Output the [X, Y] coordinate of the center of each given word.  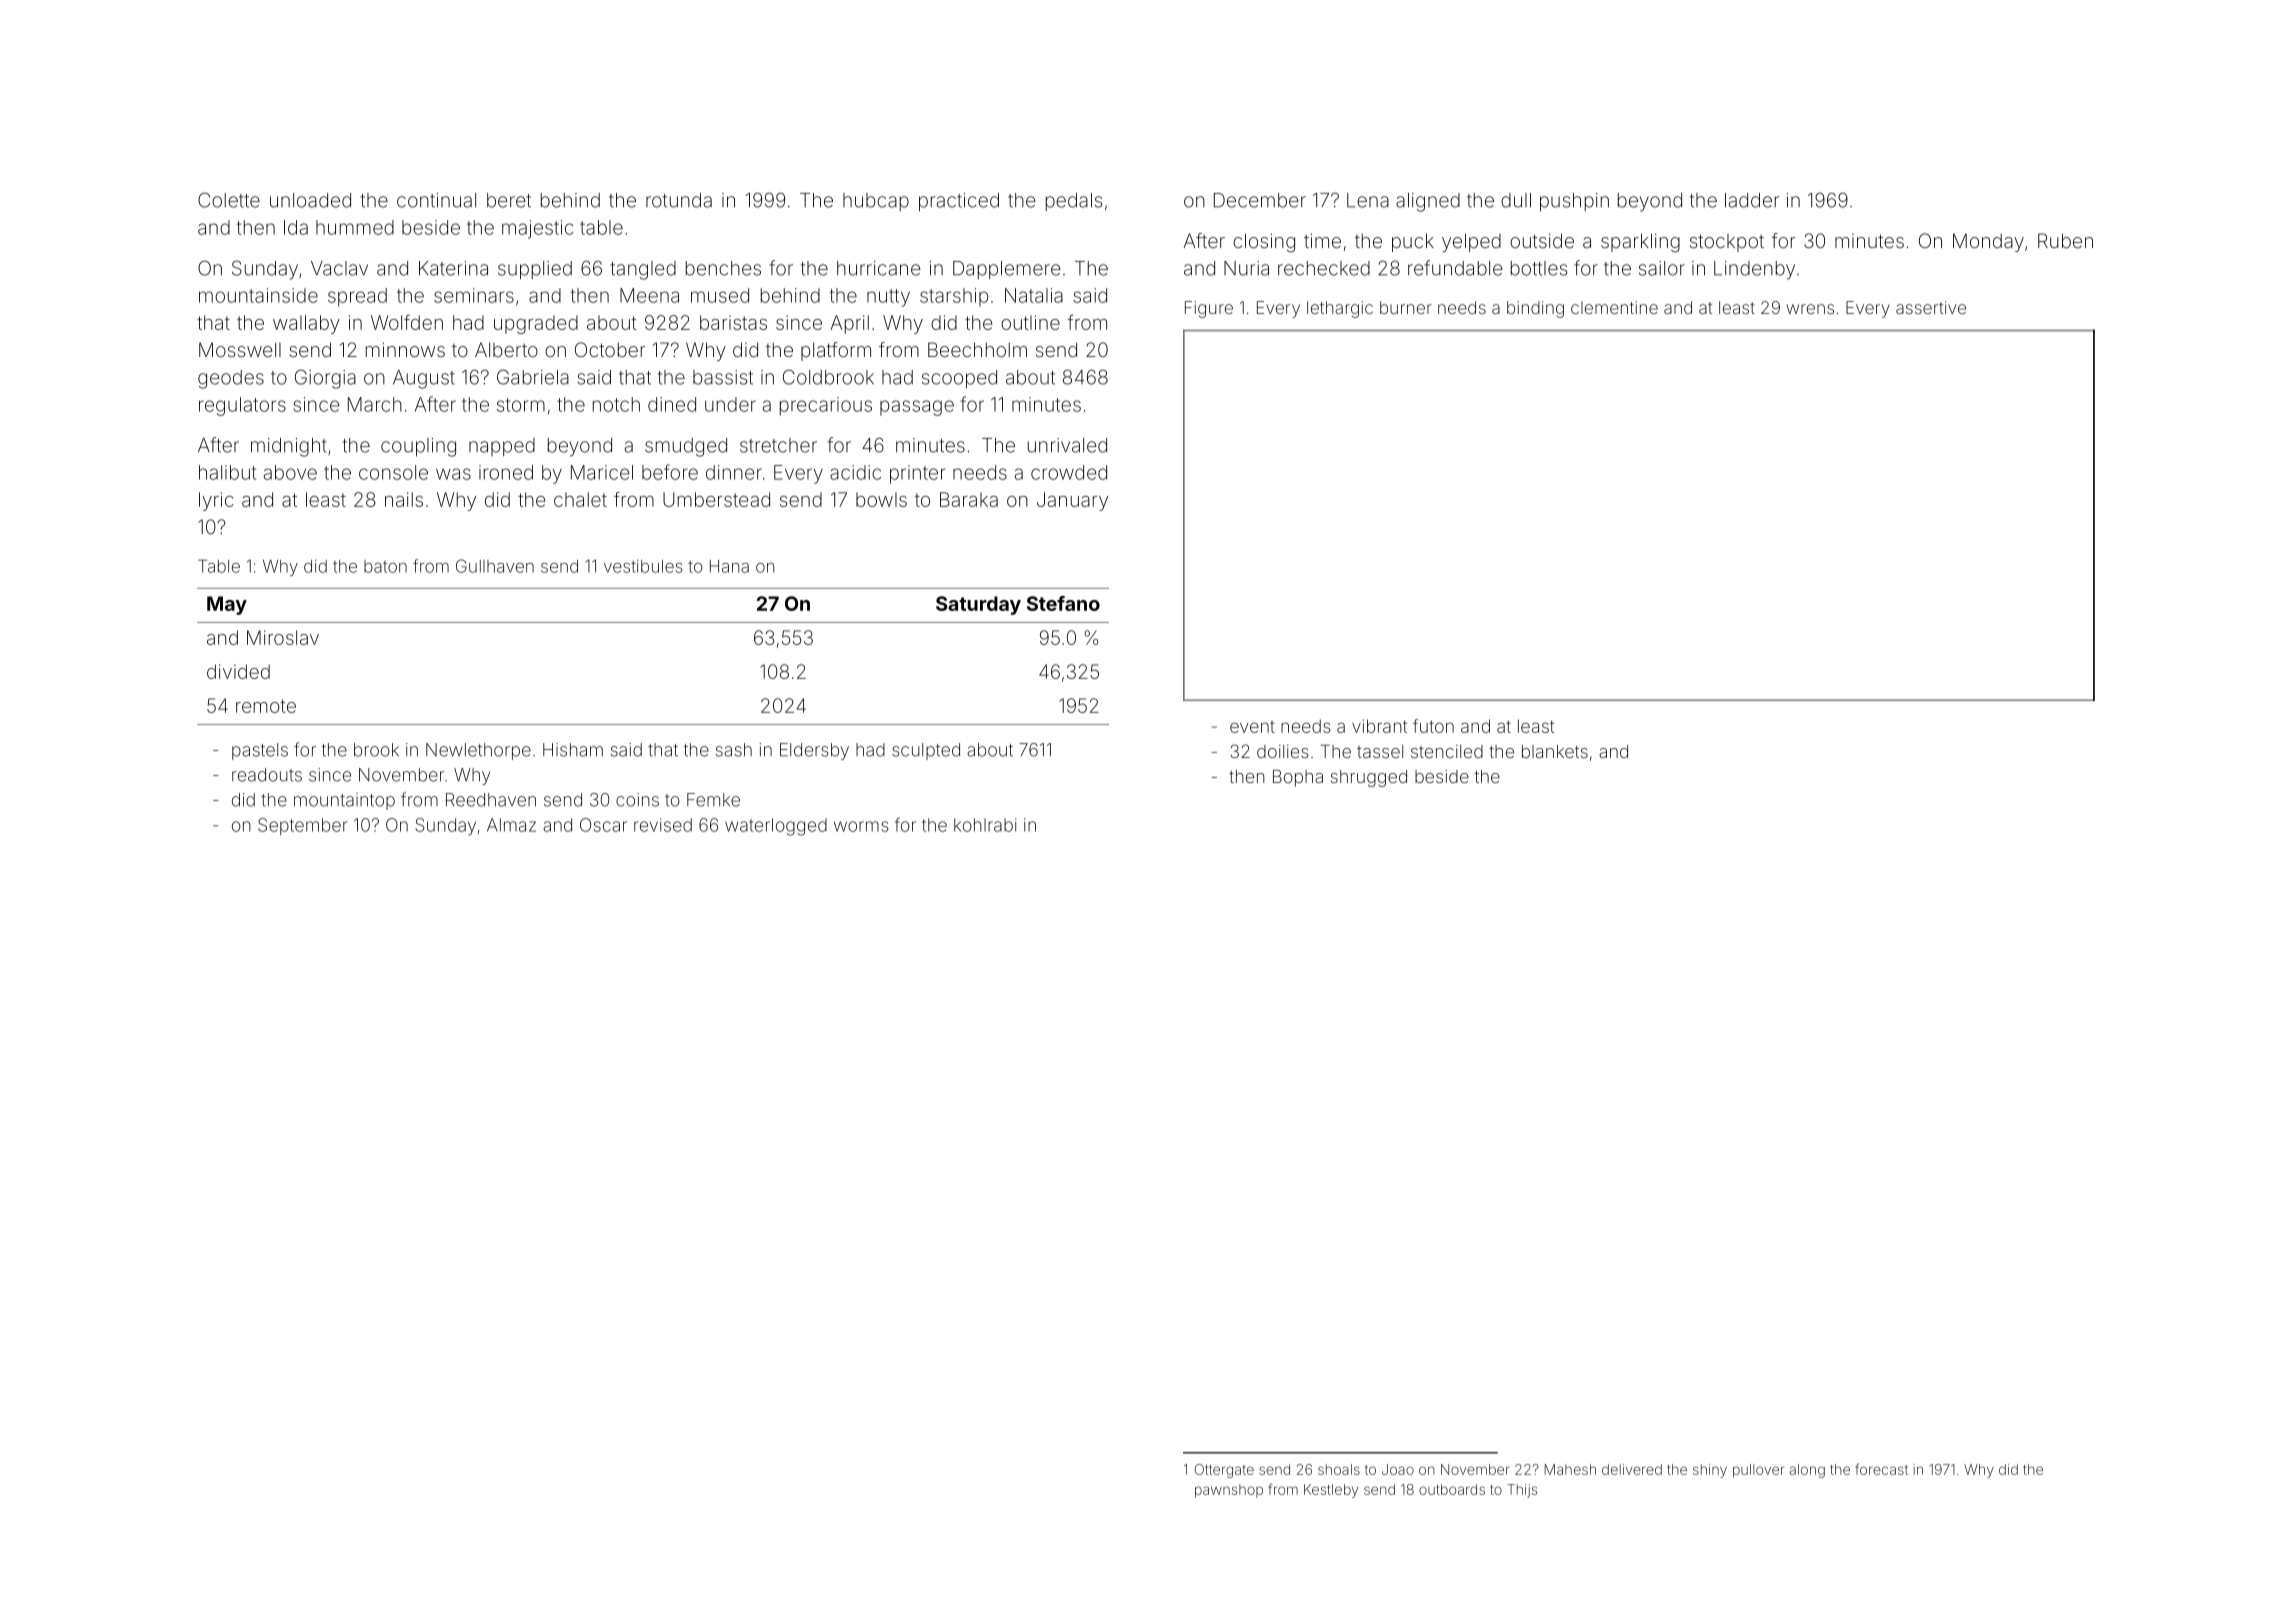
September [303, 826]
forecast [1881, 1469]
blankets [1555, 751]
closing [1264, 242]
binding [1535, 309]
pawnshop [1229, 1491]
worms [861, 826]
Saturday [978, 605]
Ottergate [1224, 1471]
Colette [229, 200]
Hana [729, 566]
